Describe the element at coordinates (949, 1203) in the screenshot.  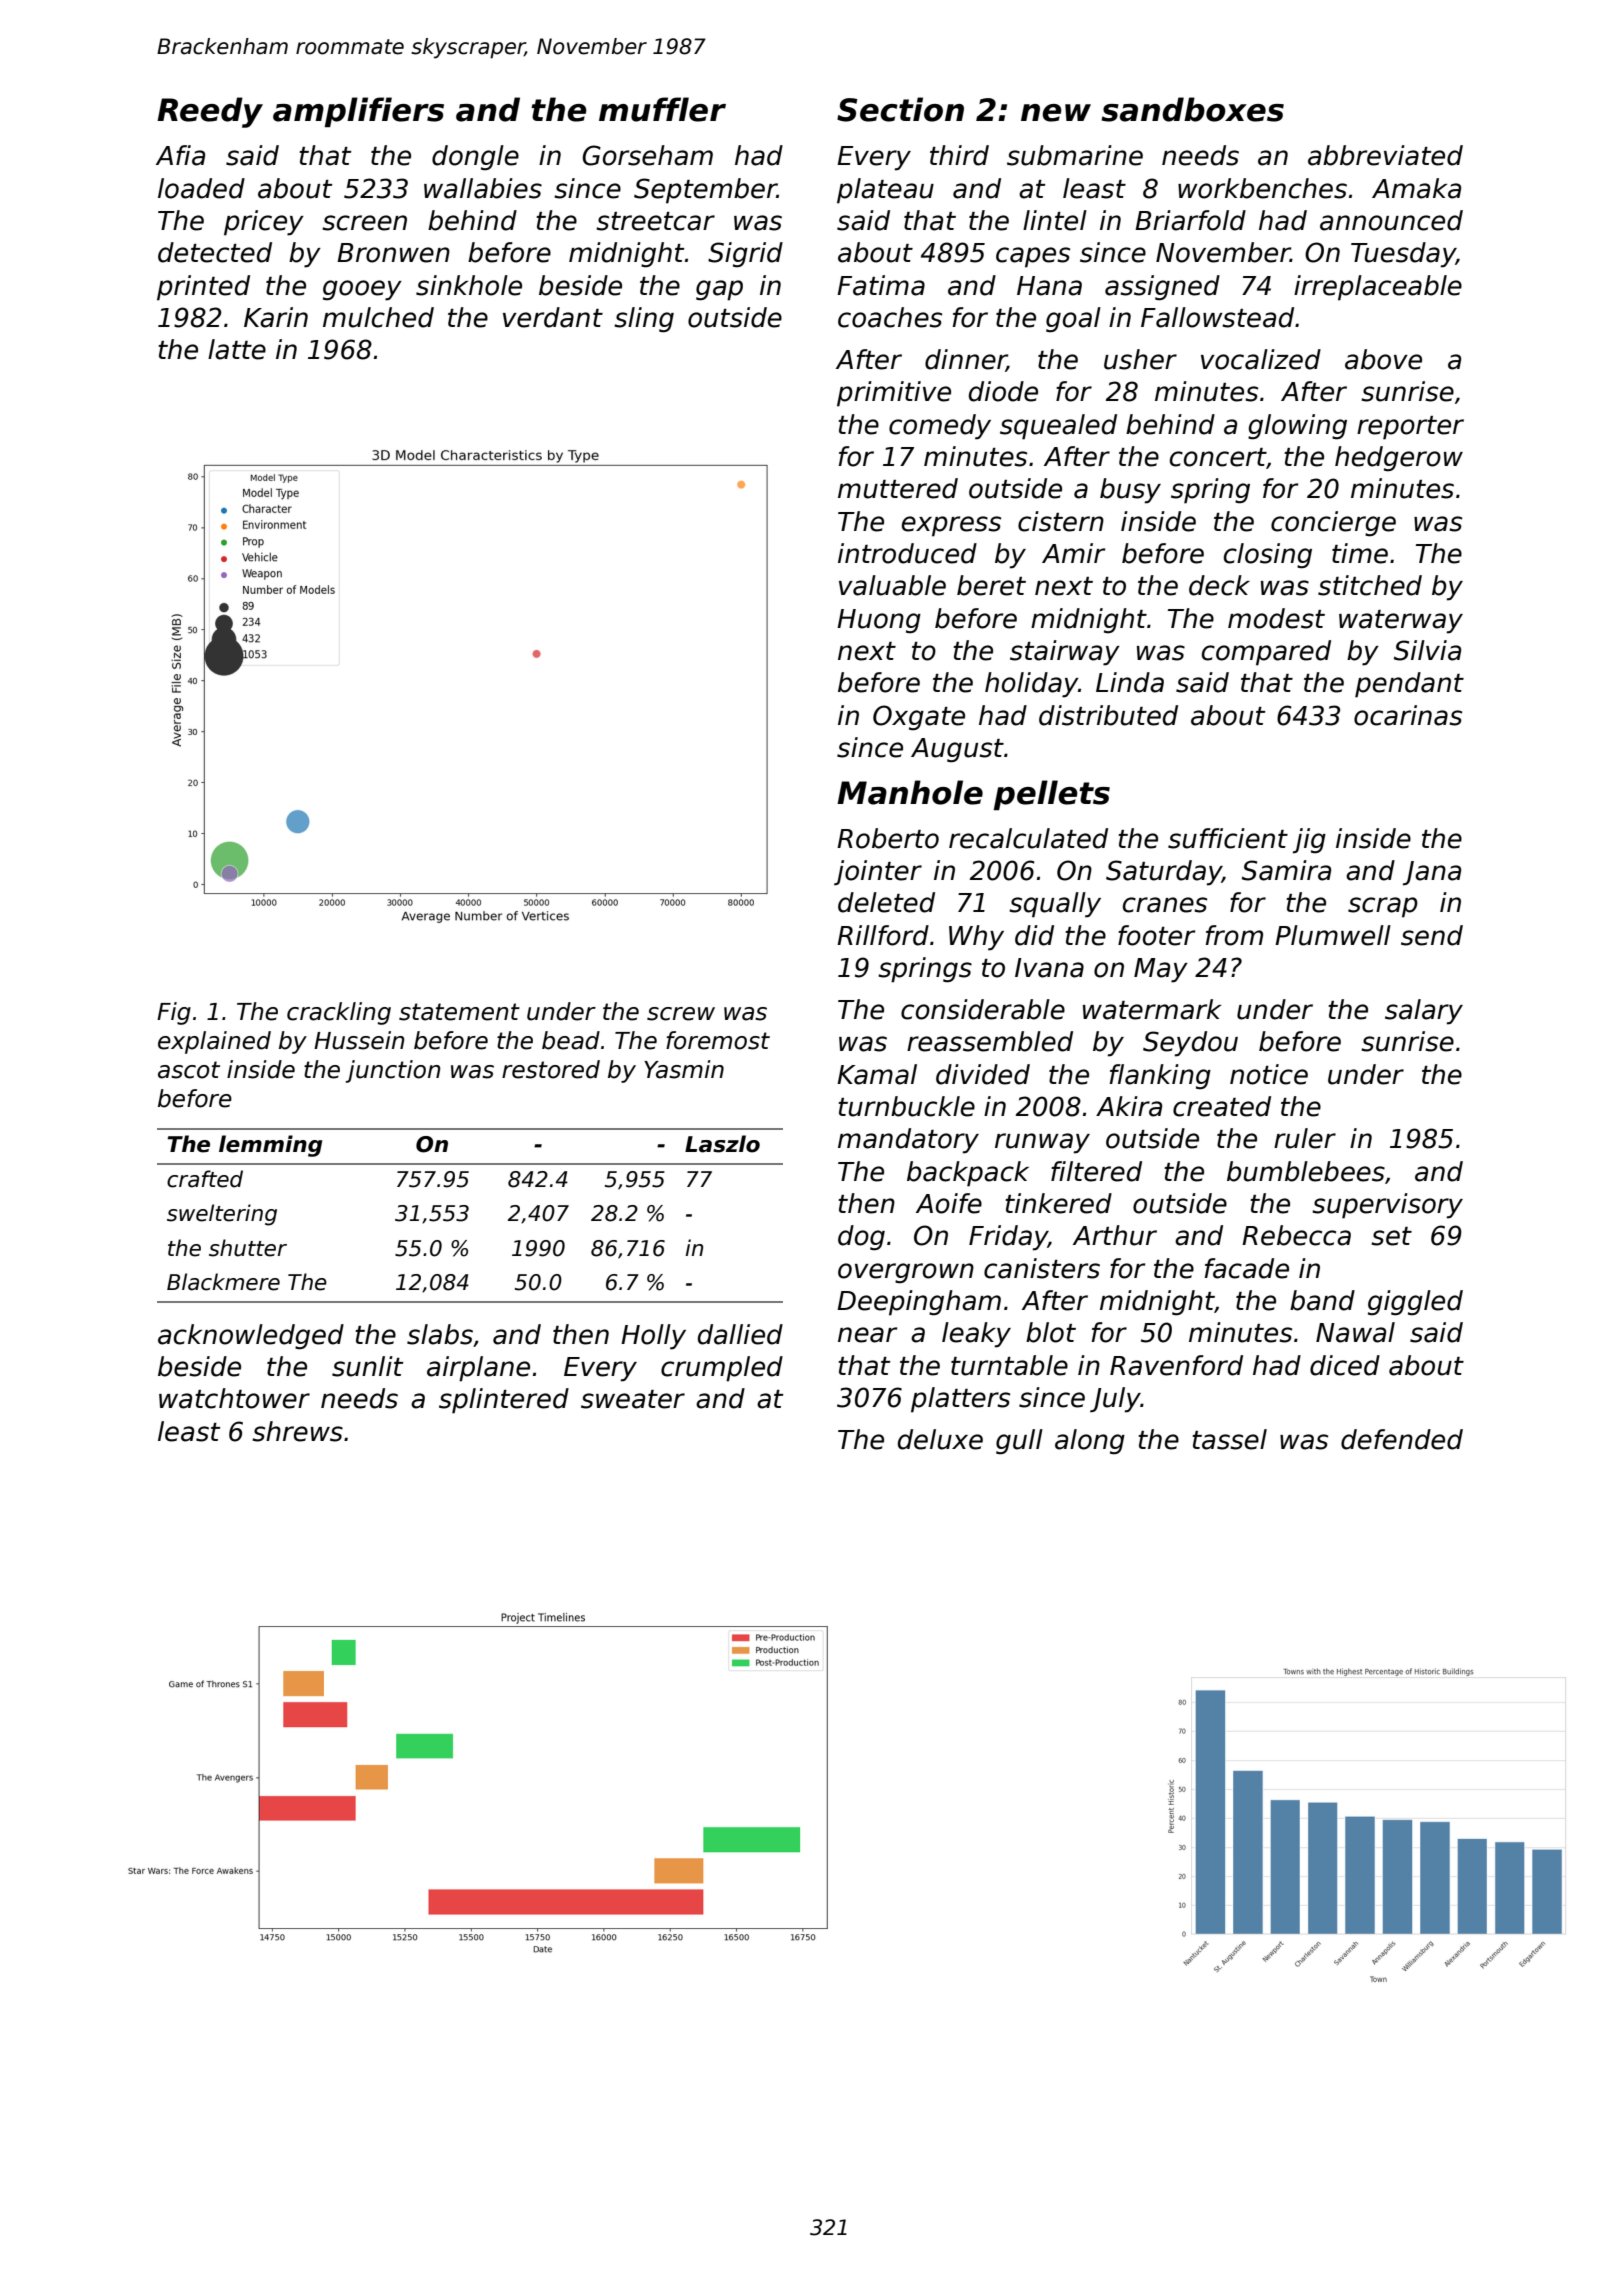
I see `Aoife` at that location.
